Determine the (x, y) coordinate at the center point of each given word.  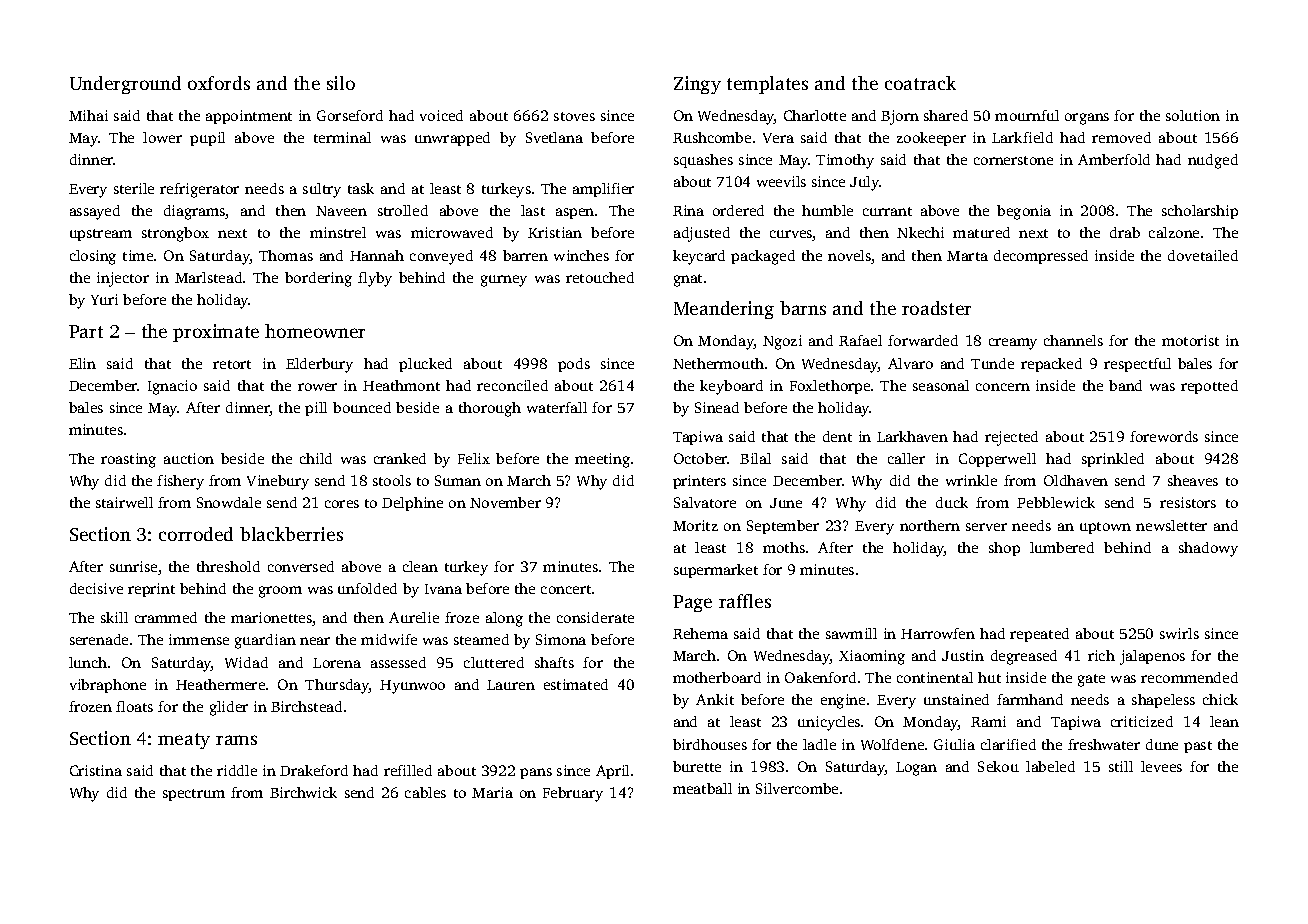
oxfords (219, 83)
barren (525, 255)
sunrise (133, 566)
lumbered (1062, 547)
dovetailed (1203, 255)
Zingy (697, 85)
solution (1193, 115)
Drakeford (314, 770)
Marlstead (208, 277)
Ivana (443, 589)
